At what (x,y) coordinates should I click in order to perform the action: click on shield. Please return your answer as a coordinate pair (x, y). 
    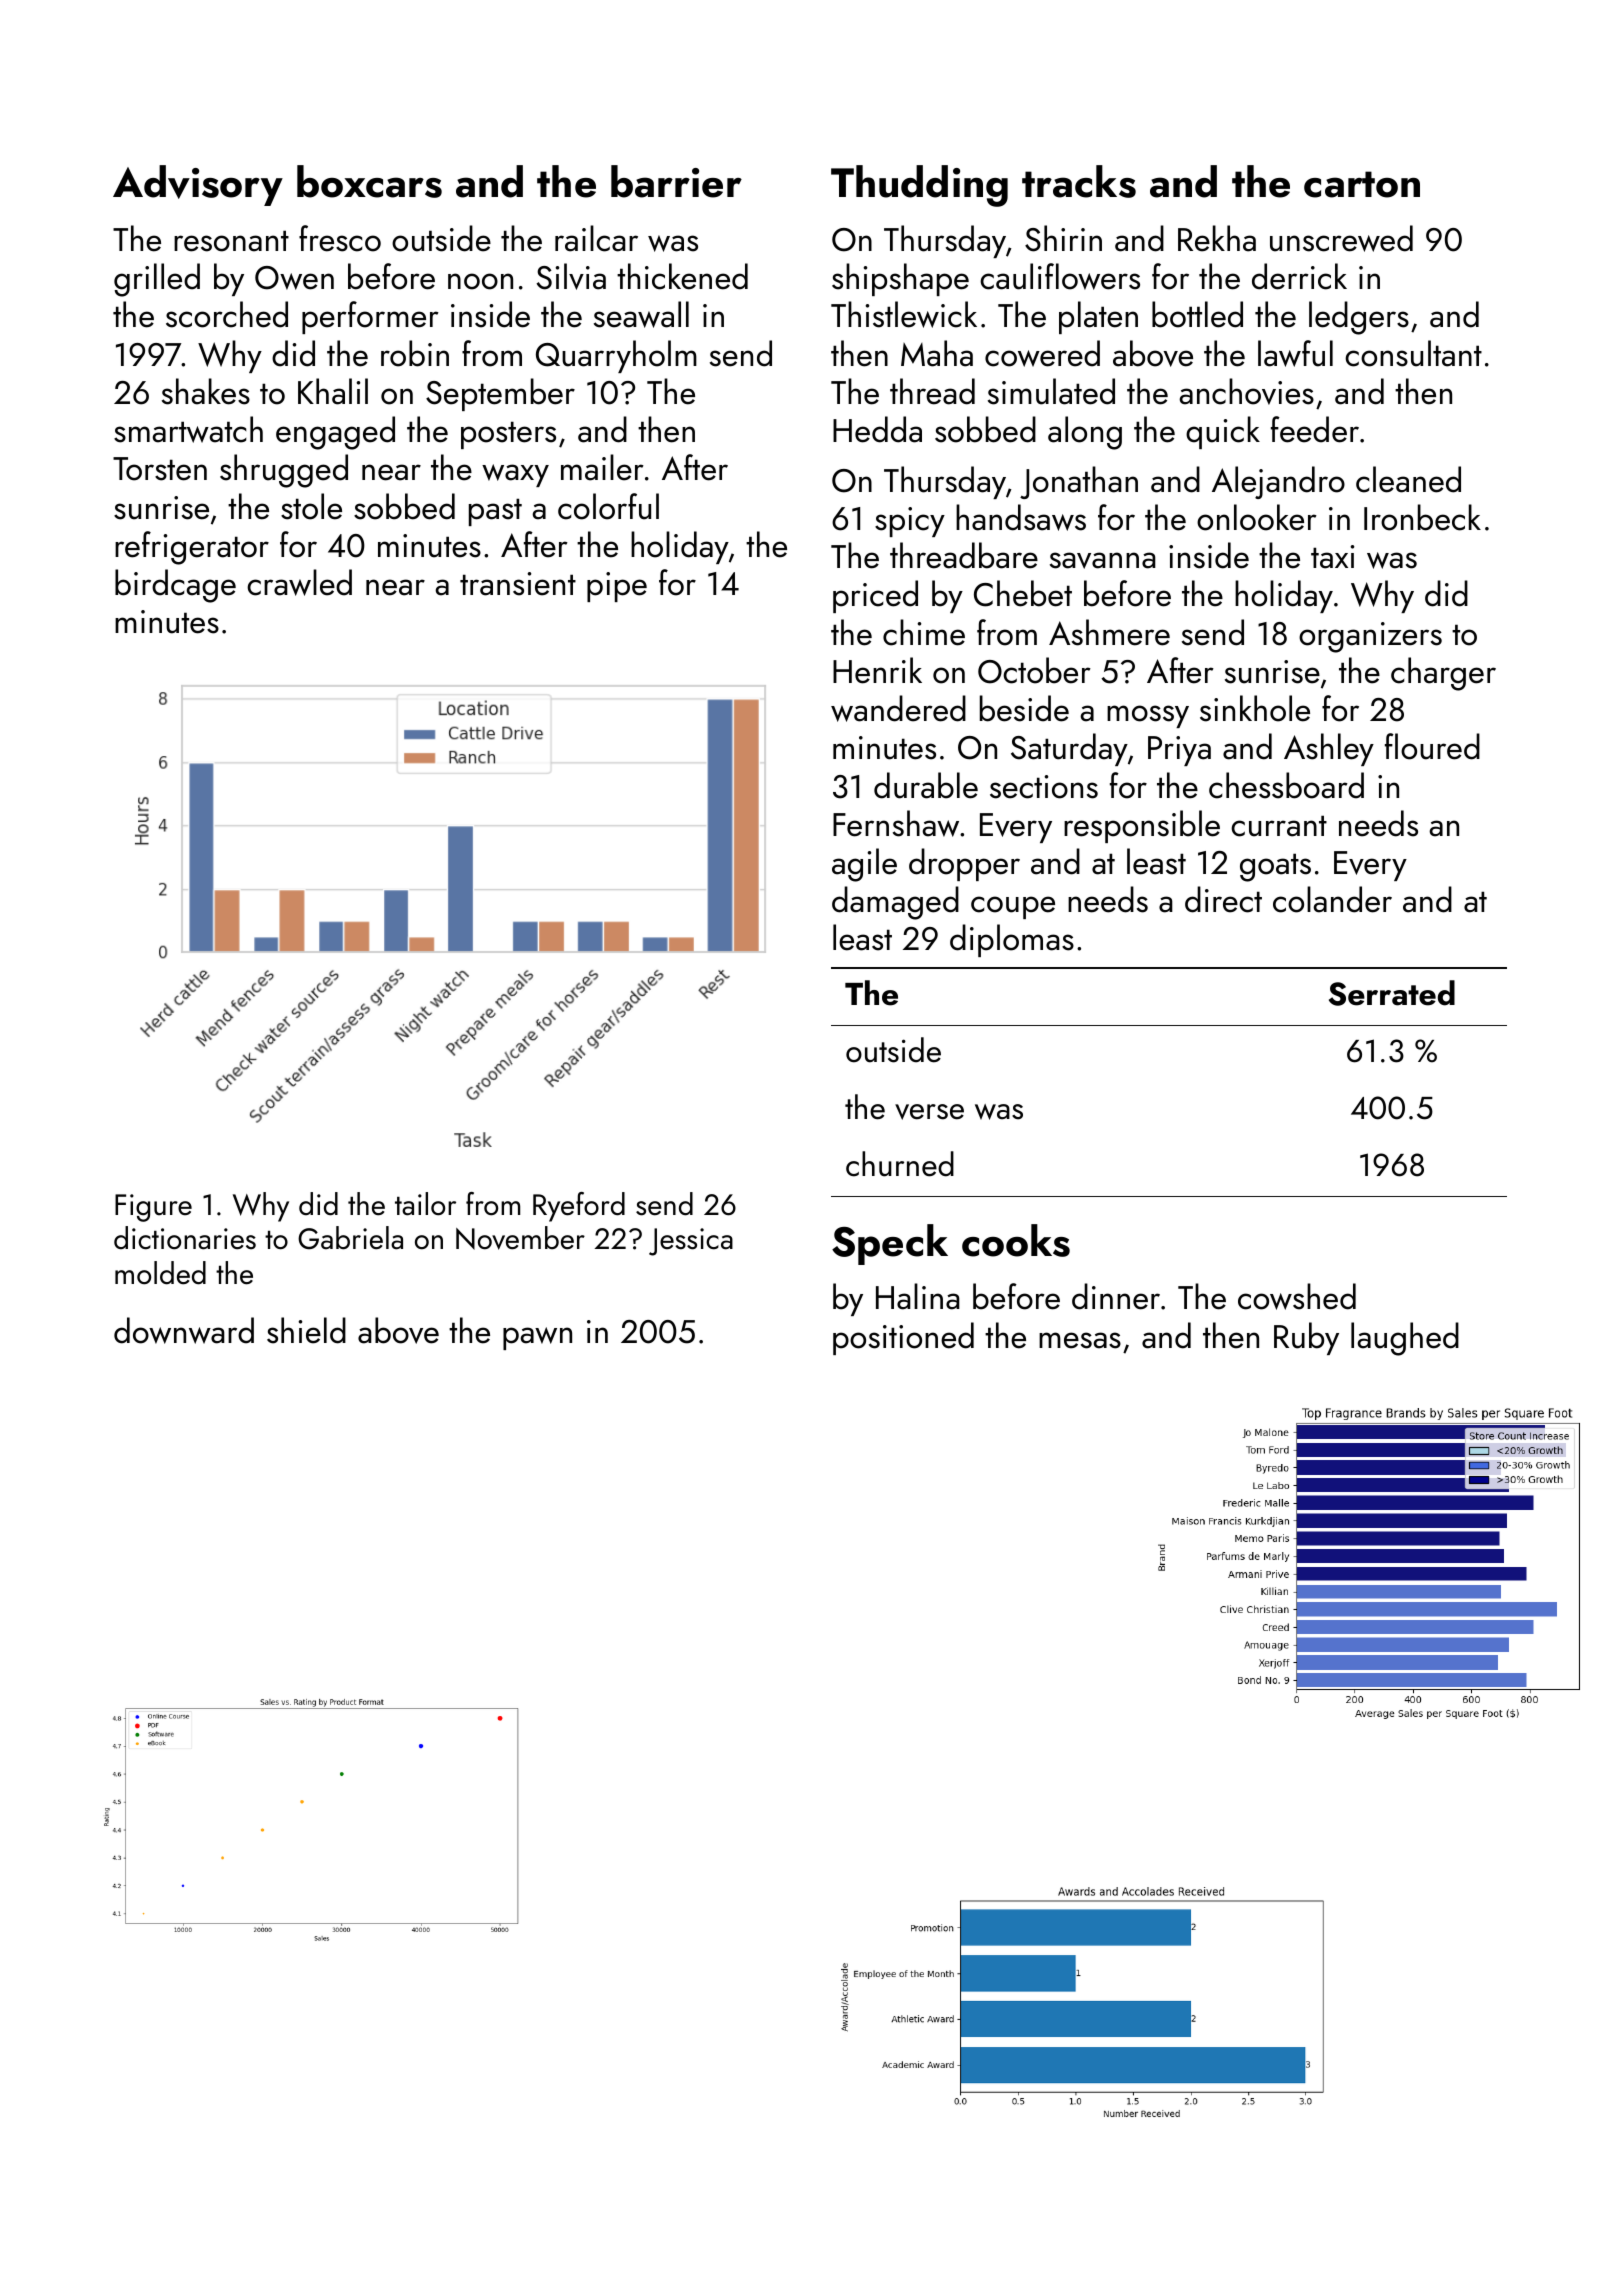
    Looking at the image, I should click on (306, 1330).
